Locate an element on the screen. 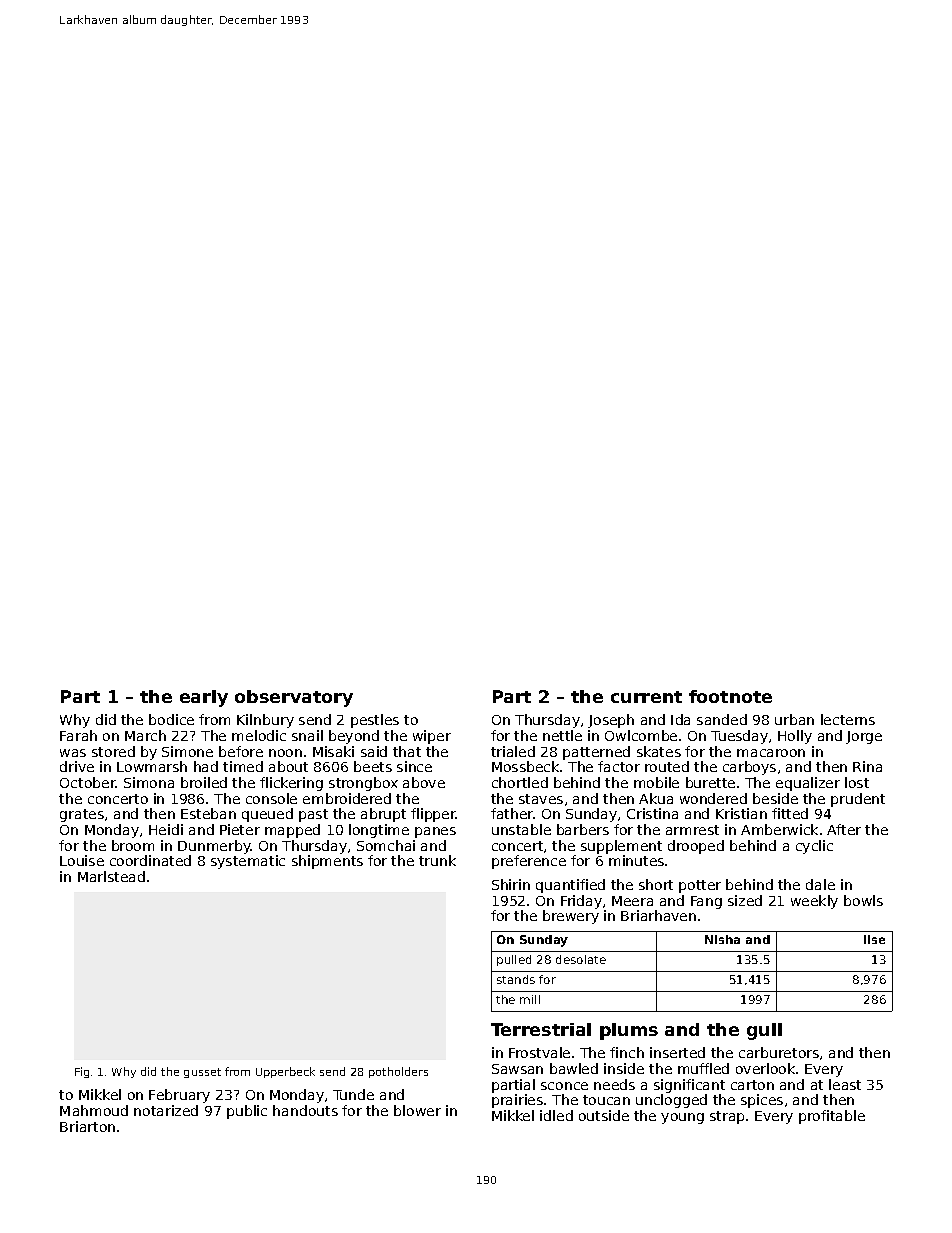 Image resolution: width=952 pixels, height=1233 pixels. early is located at coordinates (204, 698).
